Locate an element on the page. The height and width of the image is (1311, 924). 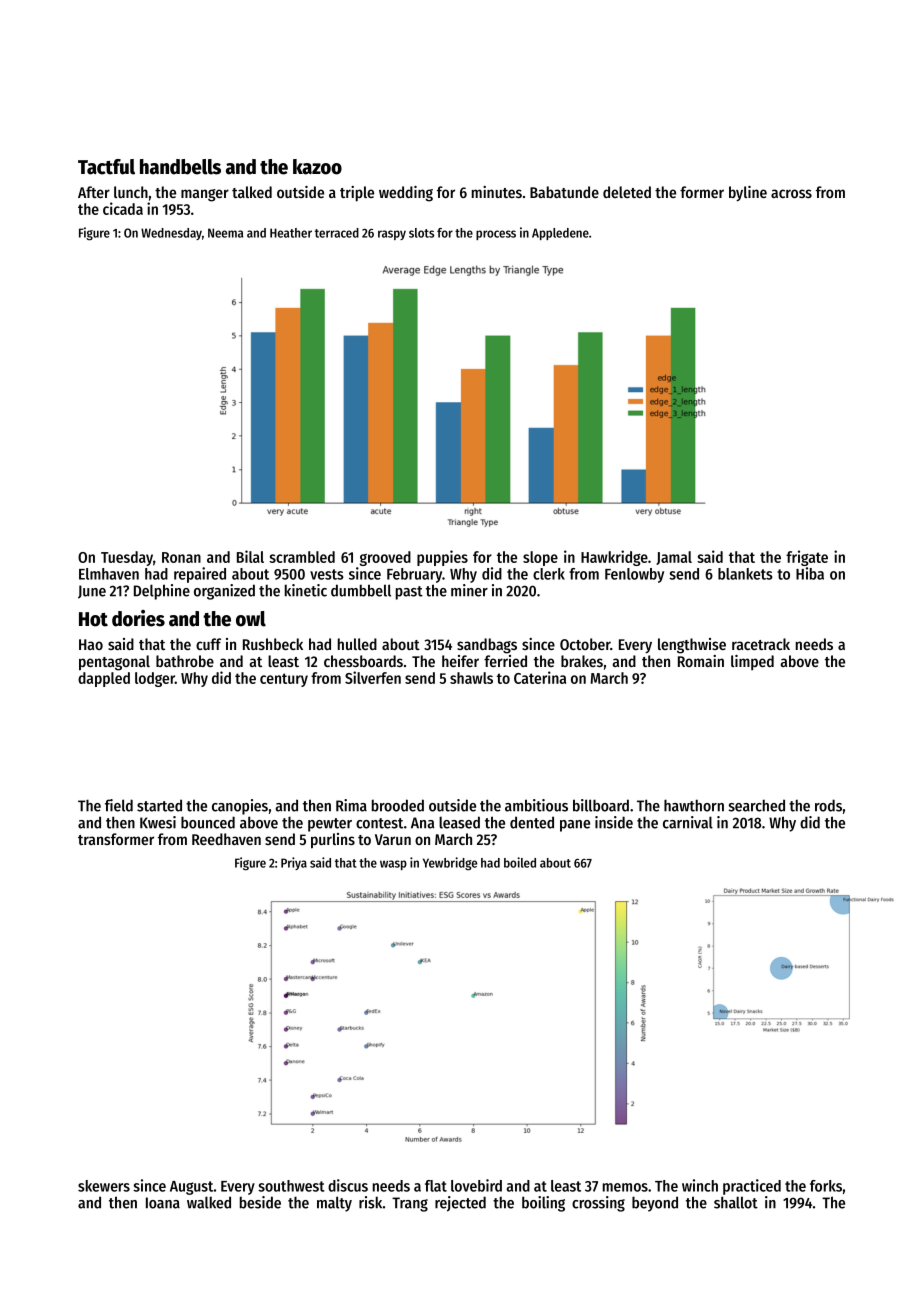
byline is located at coordinates (748, 193).
